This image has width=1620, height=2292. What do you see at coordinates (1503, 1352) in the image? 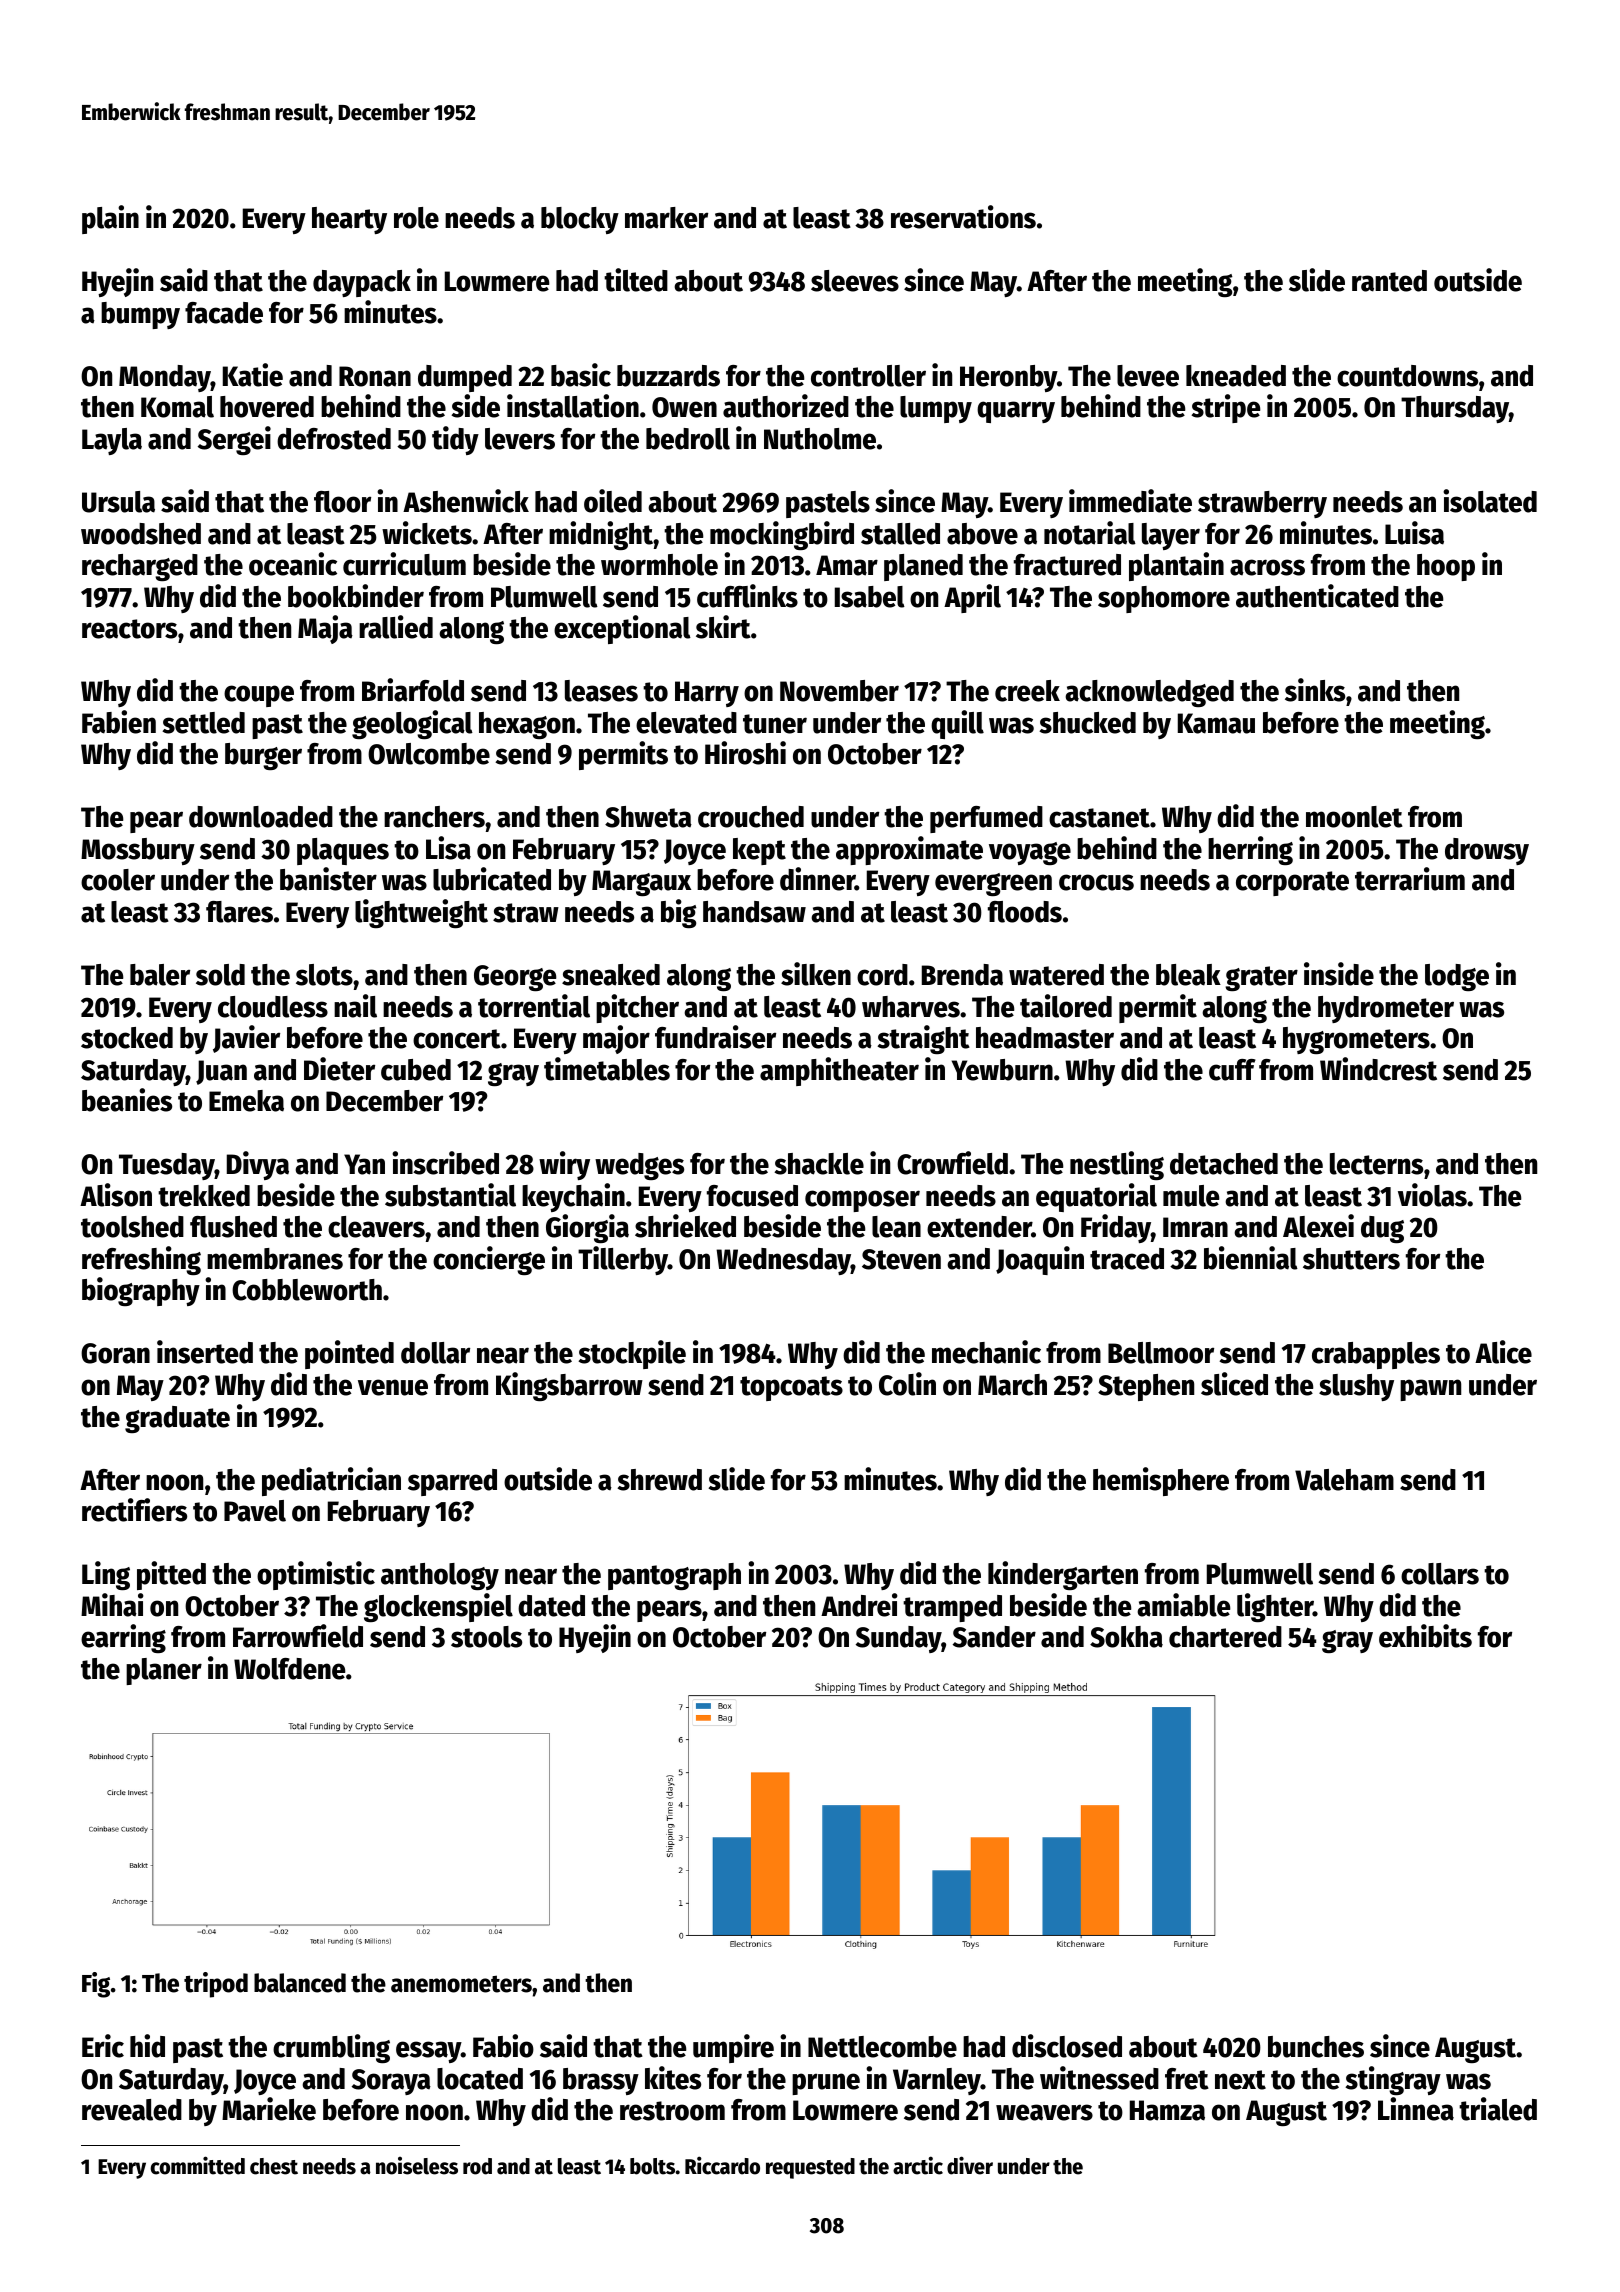
I see `Alice` at bounding box center [1503, 1352].
